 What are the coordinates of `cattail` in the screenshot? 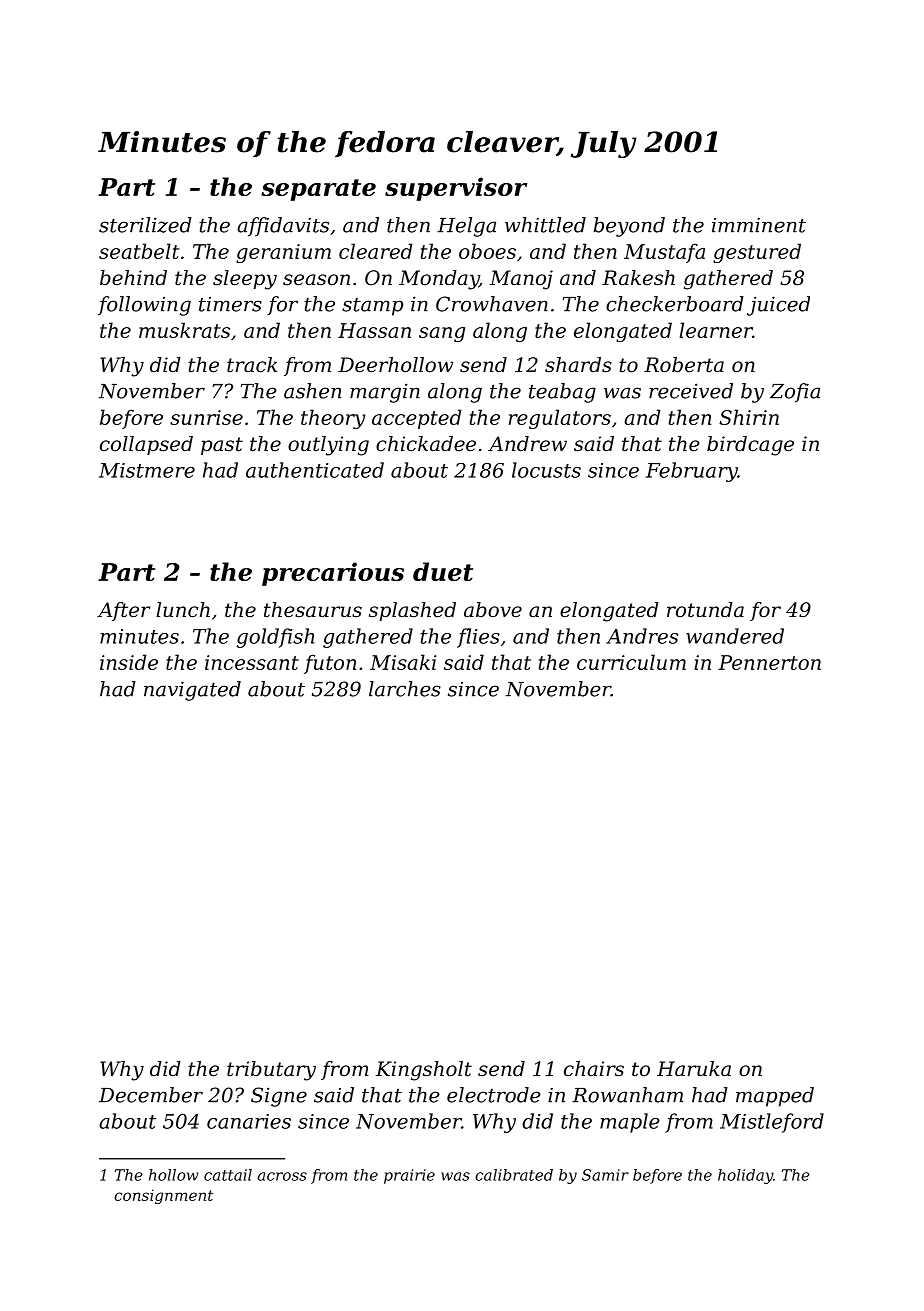 It's located at (228, 1175).
